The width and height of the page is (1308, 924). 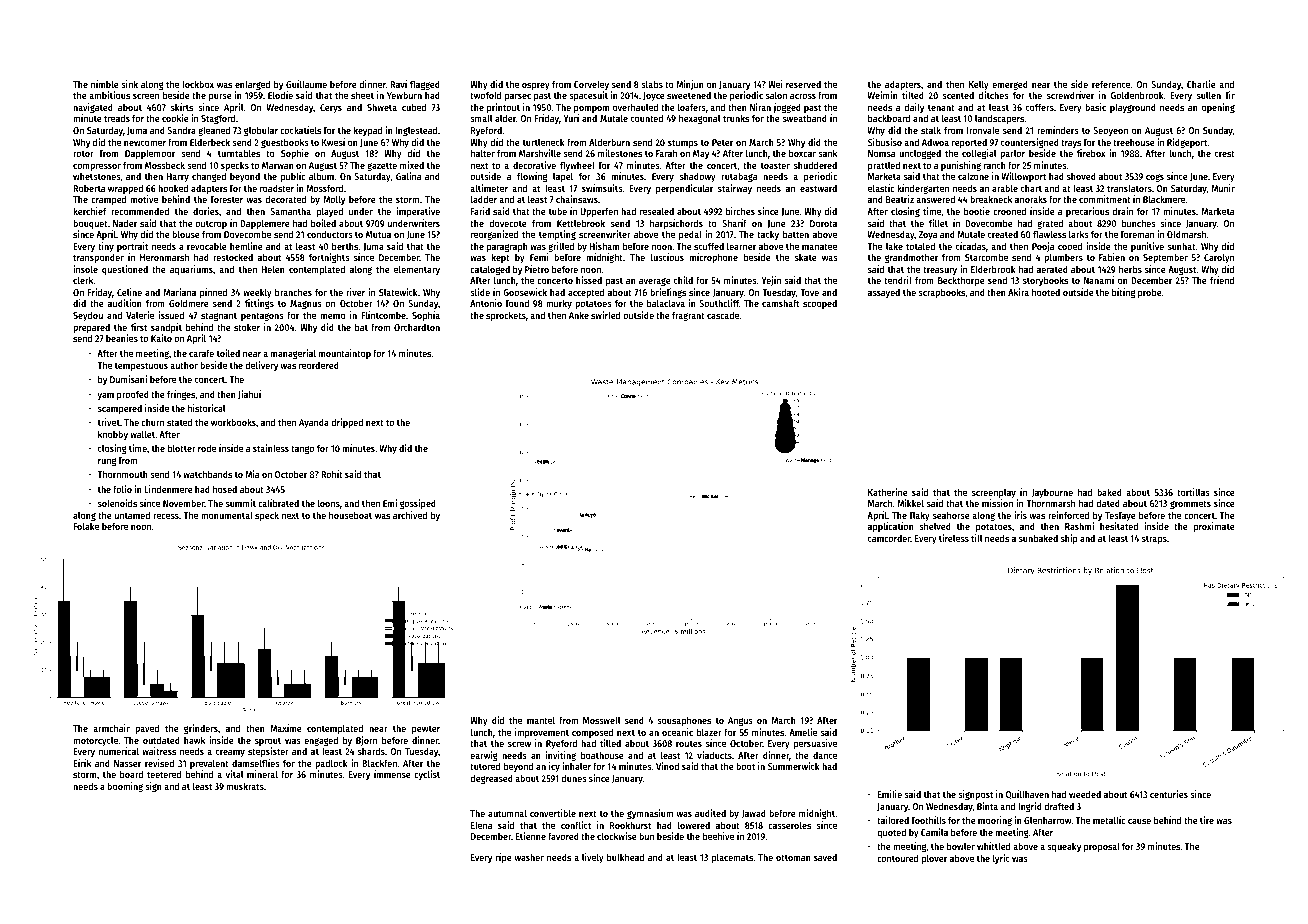 I want to click on grommets, so click(x=1190, y=504).
